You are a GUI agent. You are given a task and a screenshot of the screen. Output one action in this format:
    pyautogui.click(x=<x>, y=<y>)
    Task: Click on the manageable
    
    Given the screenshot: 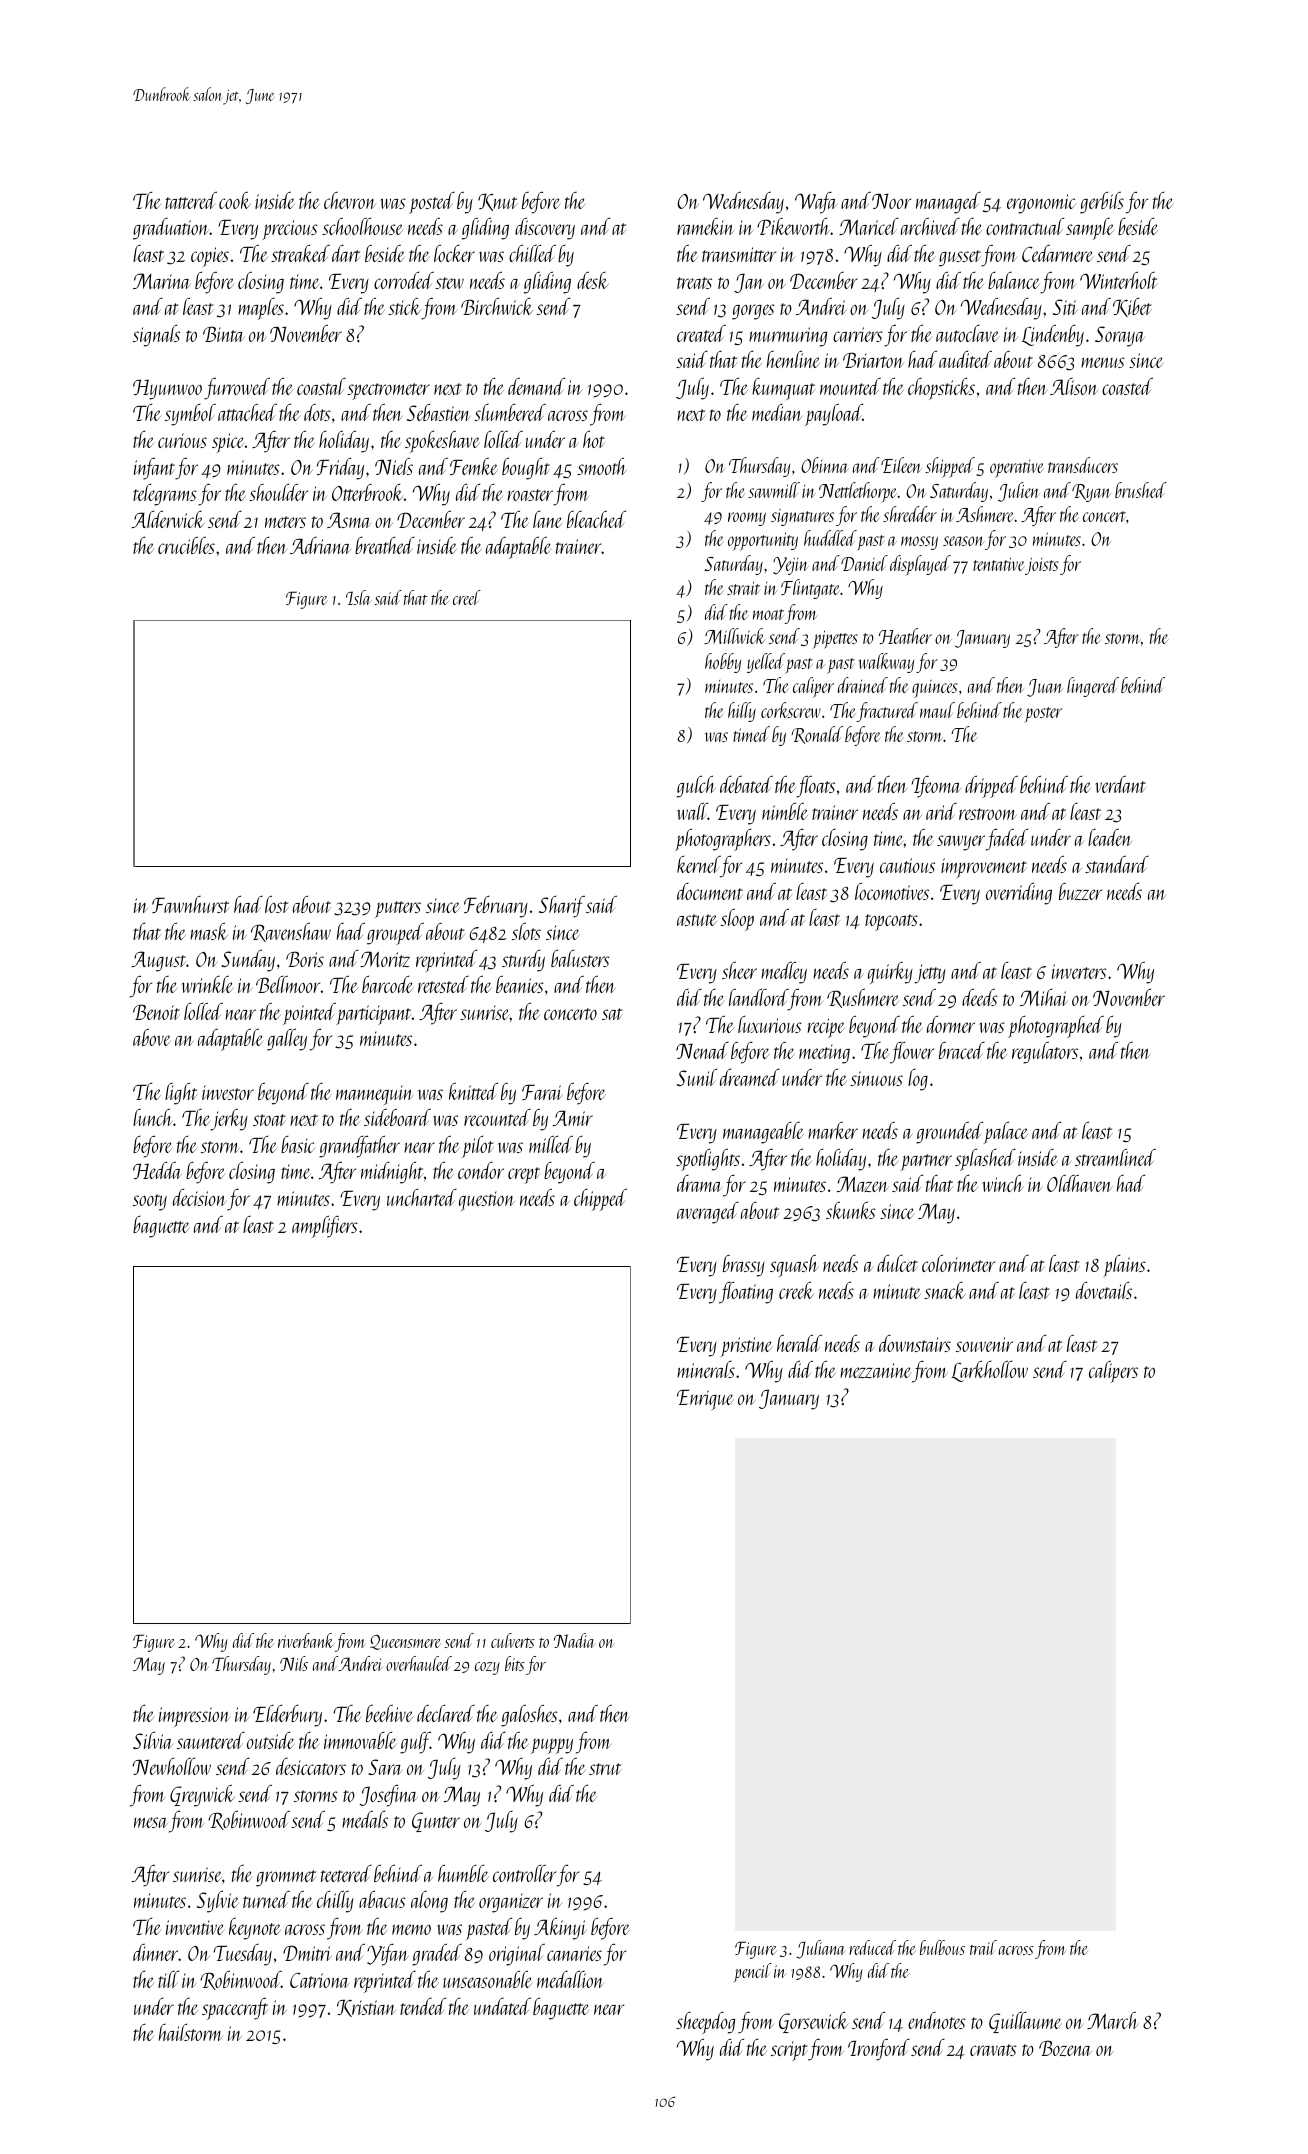 What is the action you would take?
    pyautogui.click(x=763, y=1133)
